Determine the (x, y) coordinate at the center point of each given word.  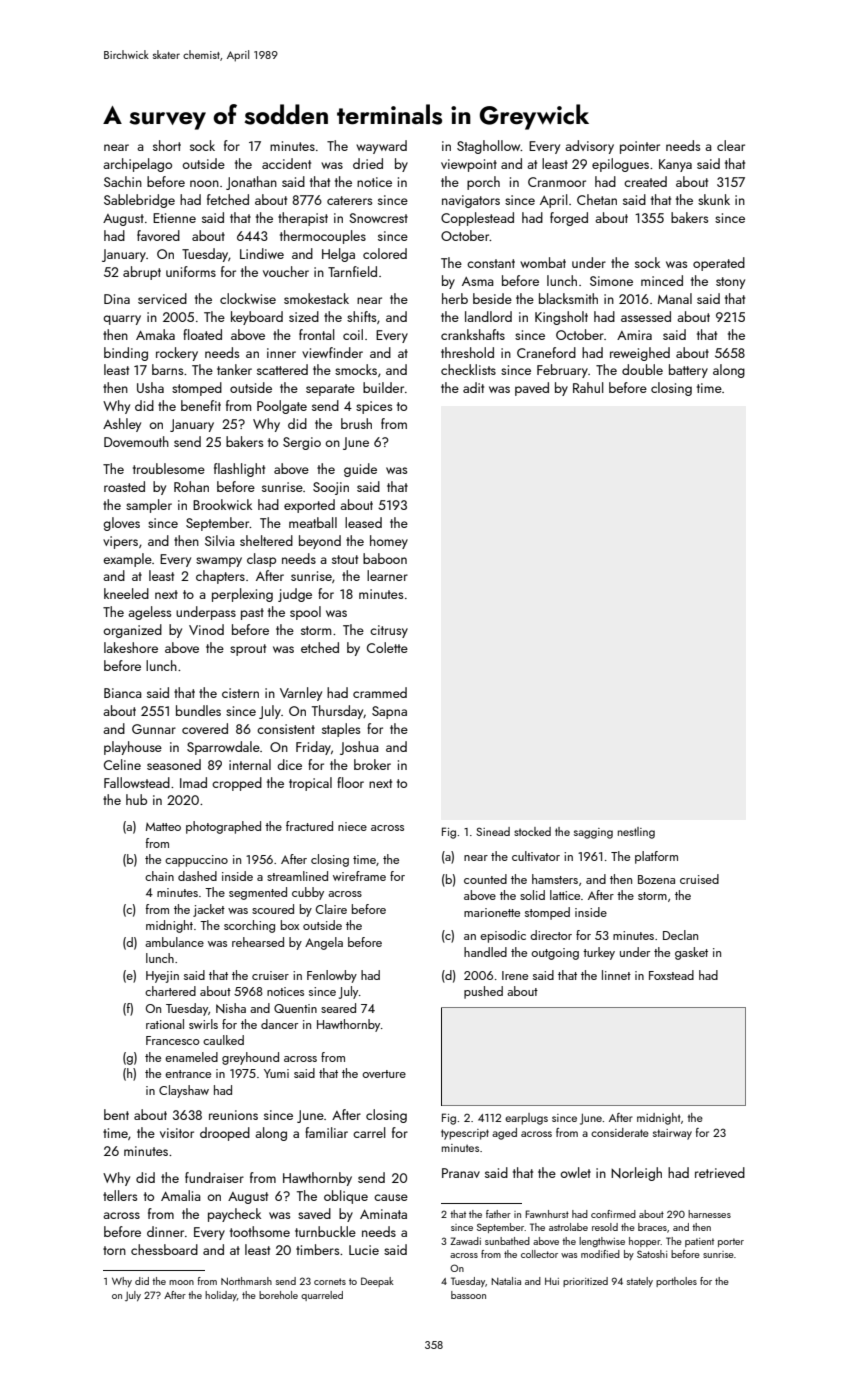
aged (504, 1134)
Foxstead (671, 975)
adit (473, 387)
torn (114, 1250)
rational (165, 1024)
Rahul (588, 387)
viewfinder (332, 352)
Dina (117, 299)
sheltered (266, 540)
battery (688, 371)
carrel (369, 1132)
